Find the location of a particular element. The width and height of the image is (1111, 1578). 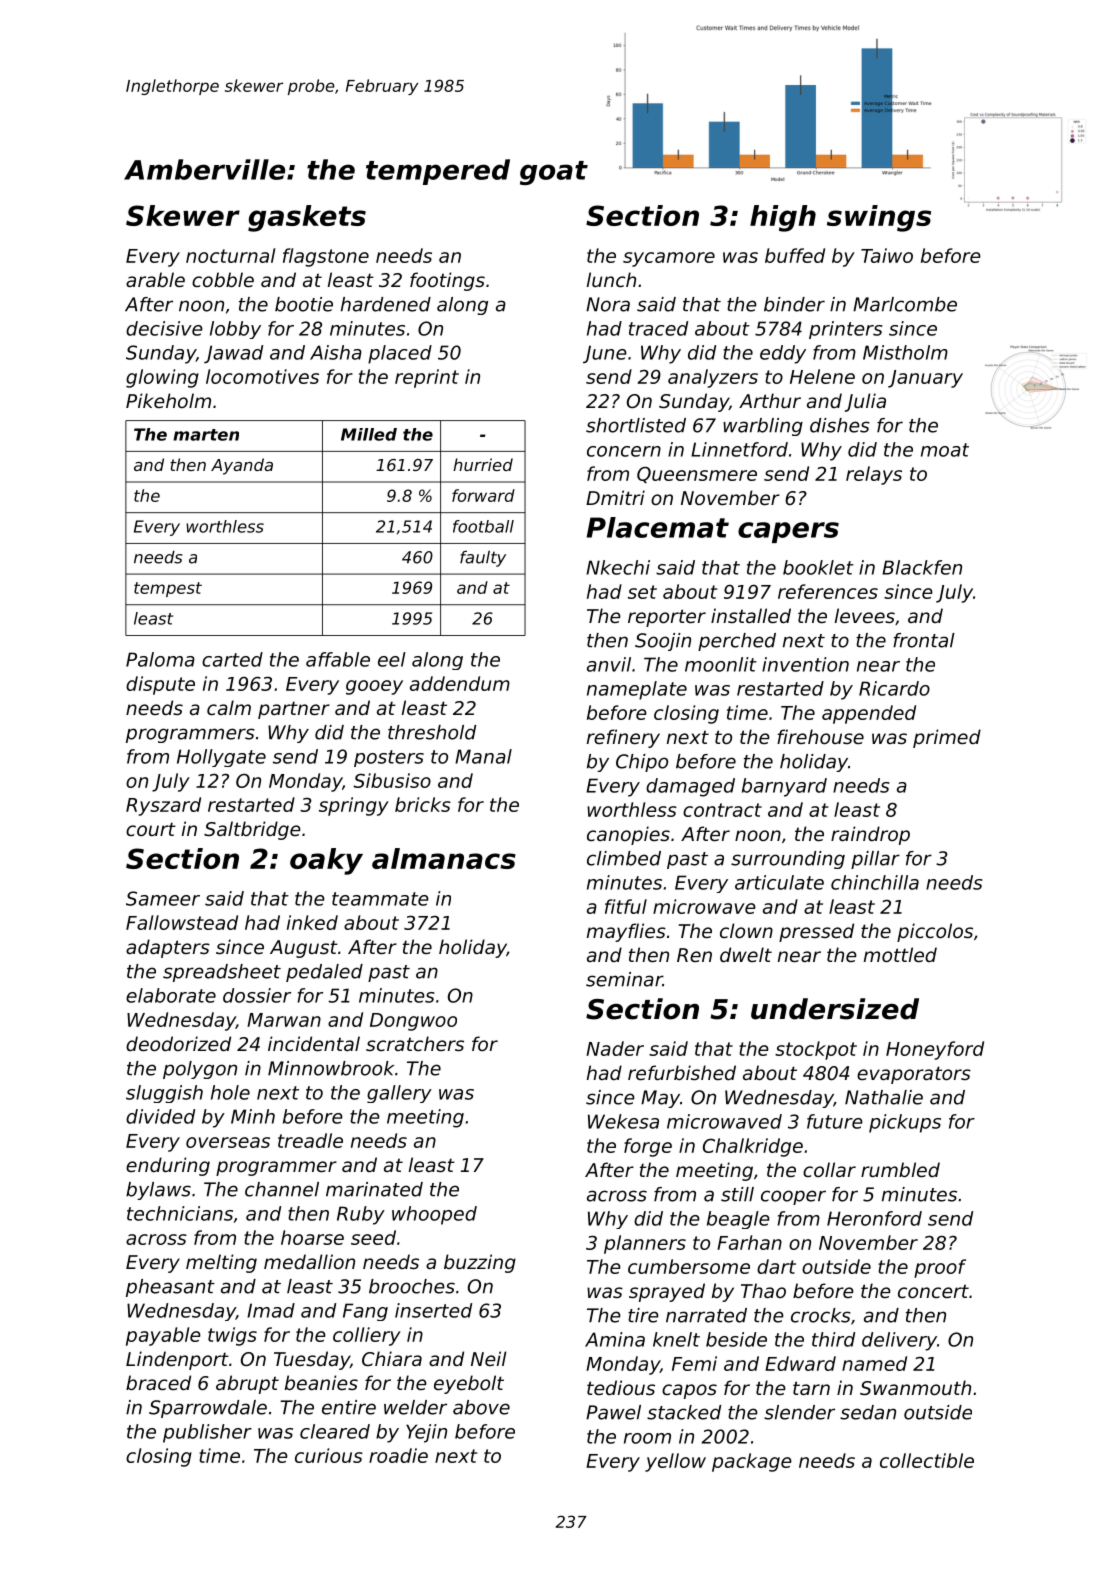

sycamore is located at coordinates (669, 259).
